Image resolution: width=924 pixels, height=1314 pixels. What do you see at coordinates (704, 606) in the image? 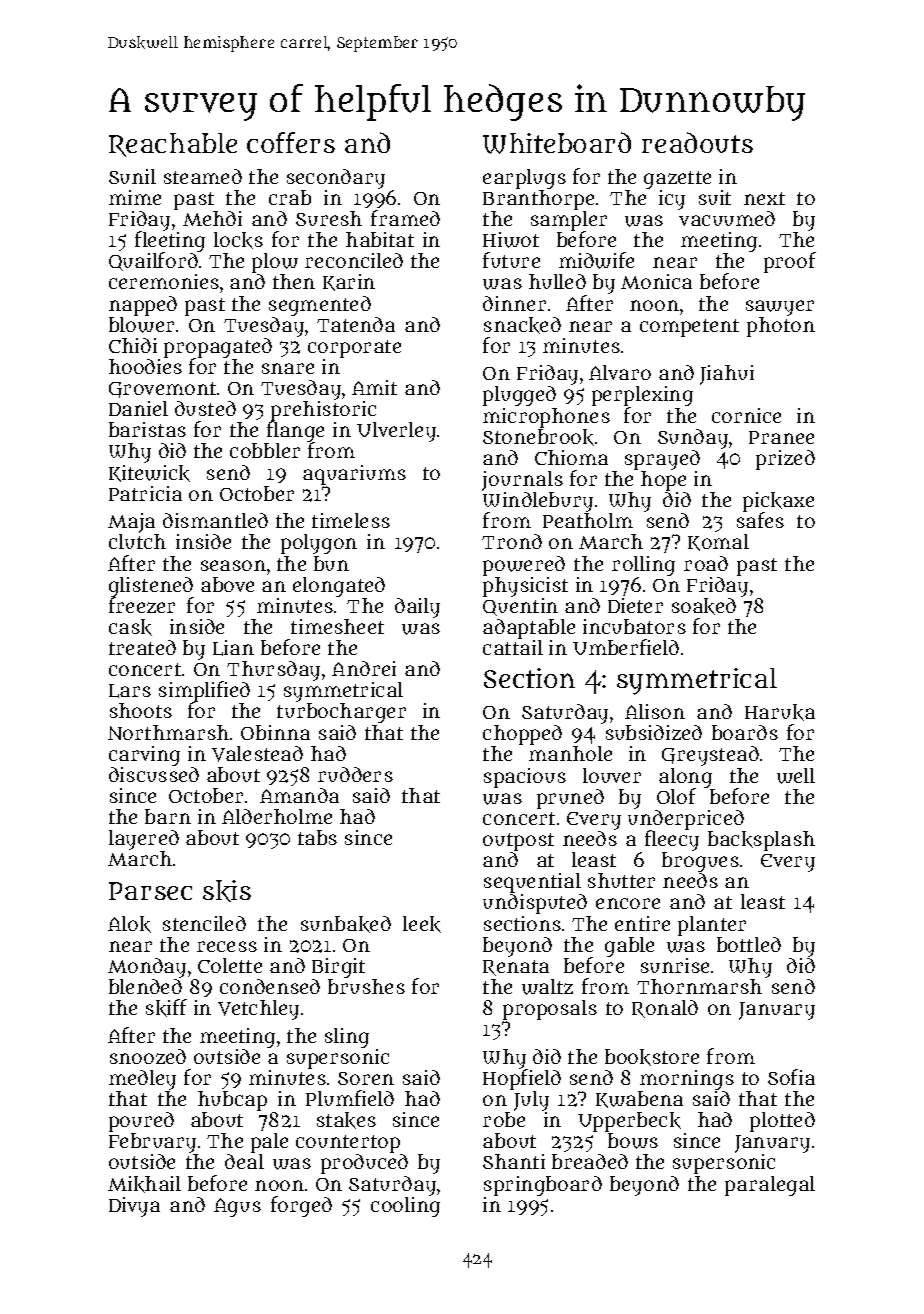
I see `soaked` at bounding box center [704, 606].
